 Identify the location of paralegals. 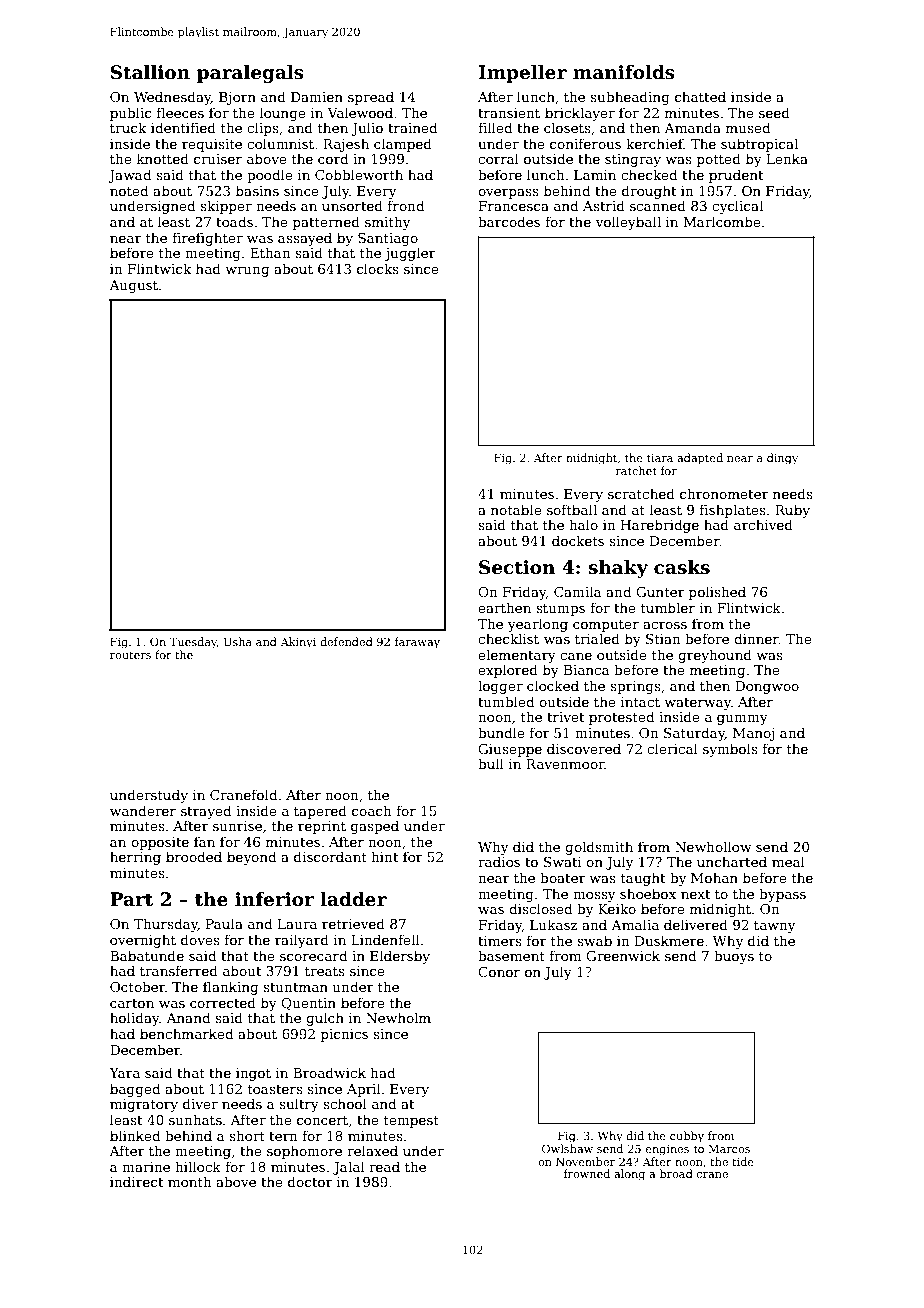
(250, 74).
